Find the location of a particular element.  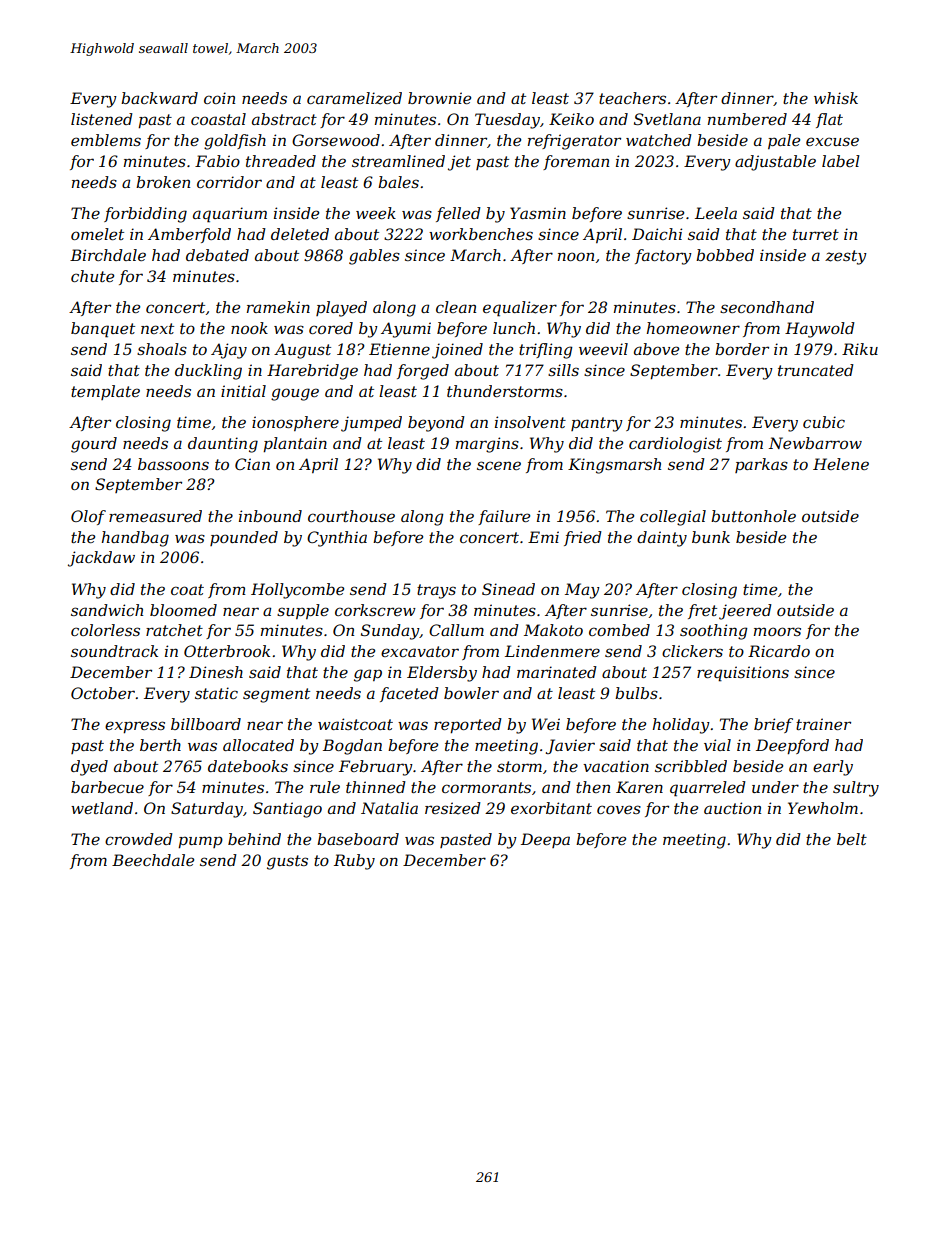

cardiologist is located at coordinates (675, 445).
